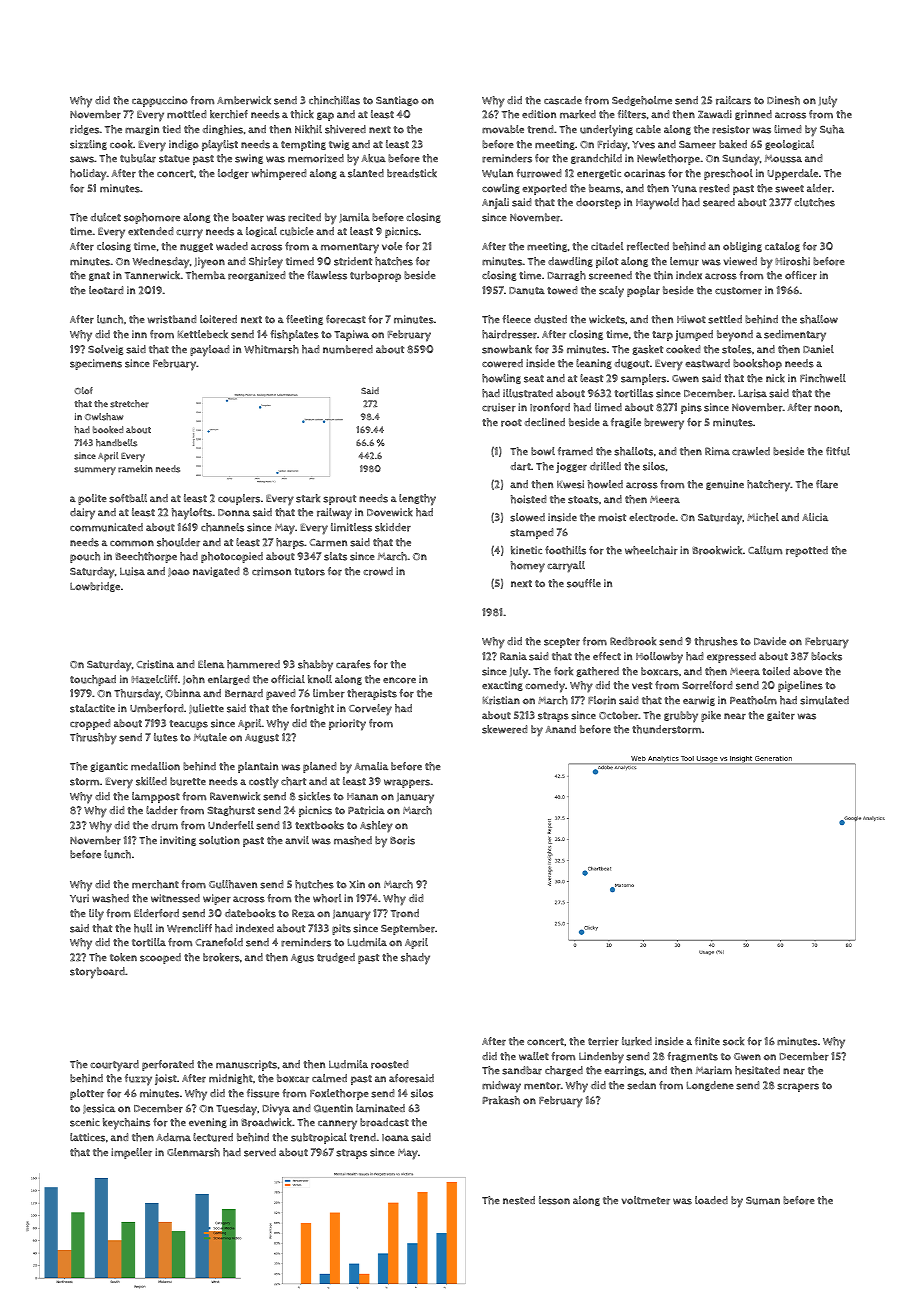 This screenshot has height=1308, width=924. I want to click on simulated, so click(824, 700).
